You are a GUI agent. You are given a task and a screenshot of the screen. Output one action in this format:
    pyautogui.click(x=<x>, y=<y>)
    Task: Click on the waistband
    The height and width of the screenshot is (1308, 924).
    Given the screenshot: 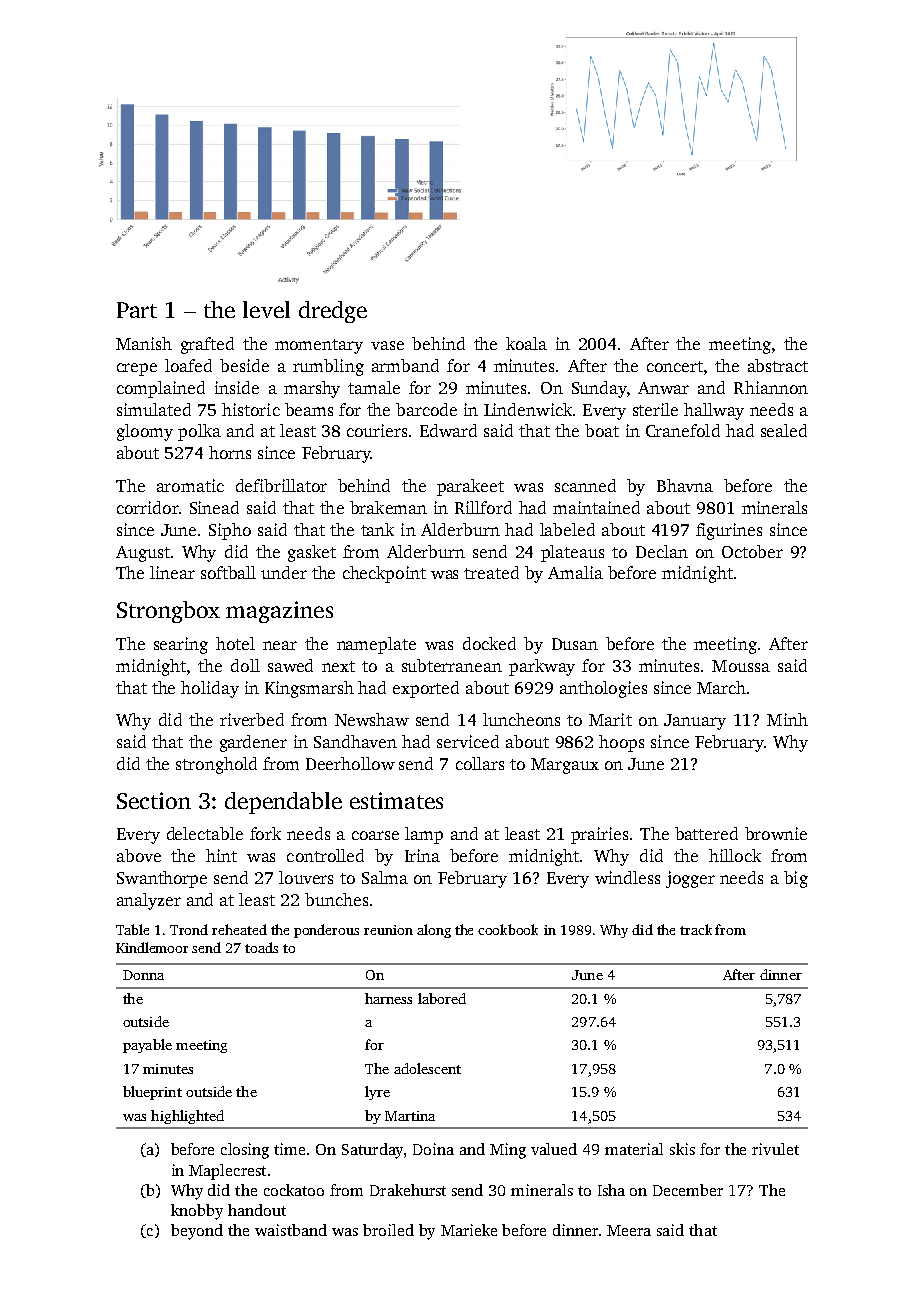 What is the action you would take?
    pyautogui.click(x=291, y=1230)
